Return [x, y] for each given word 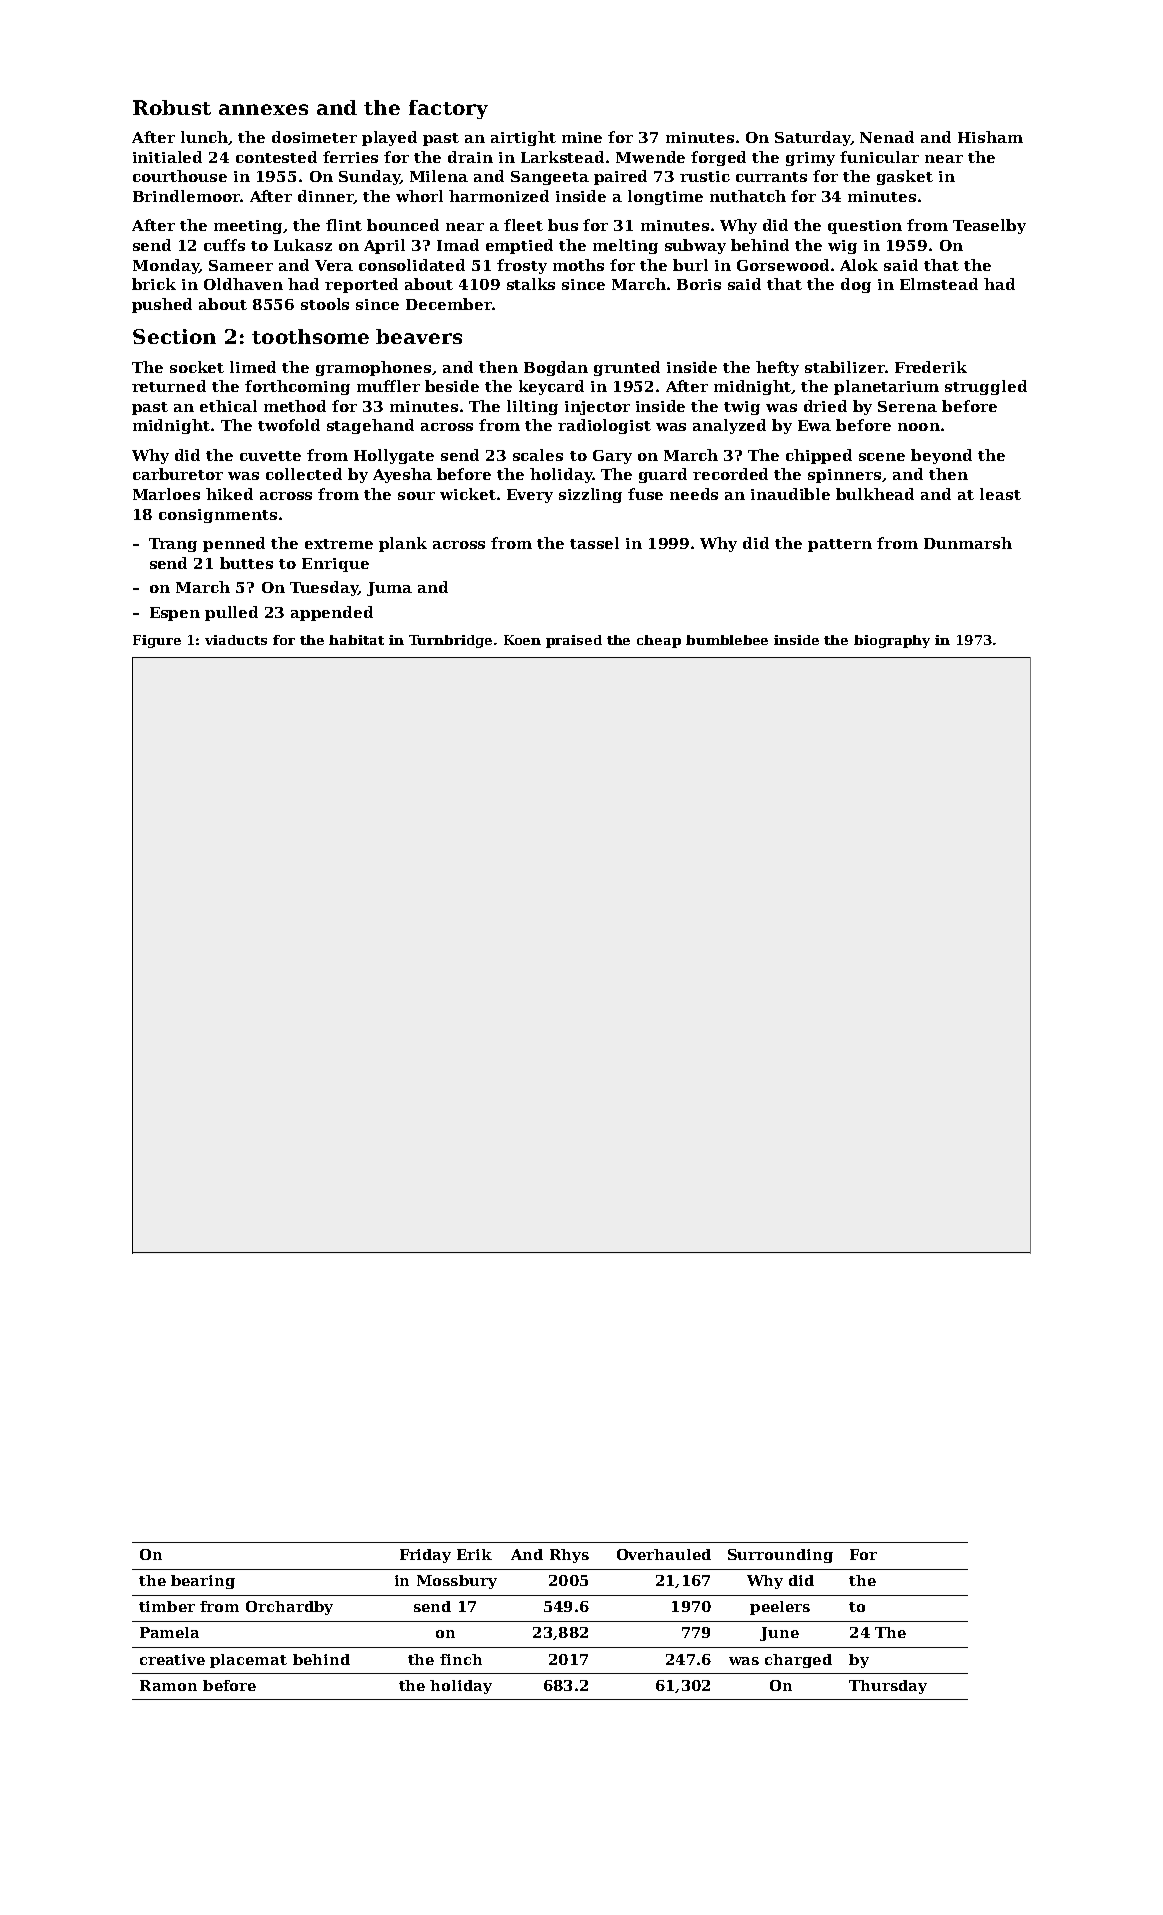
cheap [659, 641]
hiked [229, 494]
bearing [203, 1582]
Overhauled [664, 1554]
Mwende [650, 157]
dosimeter [314, 137]
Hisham [990, 137]
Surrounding [780, 1556]
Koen [522, 640]
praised [574, 641]
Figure [157, 641]
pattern [840, 545]
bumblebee [727, 640]
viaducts [236, 640]
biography [892, 641]
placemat [248, 1661]
